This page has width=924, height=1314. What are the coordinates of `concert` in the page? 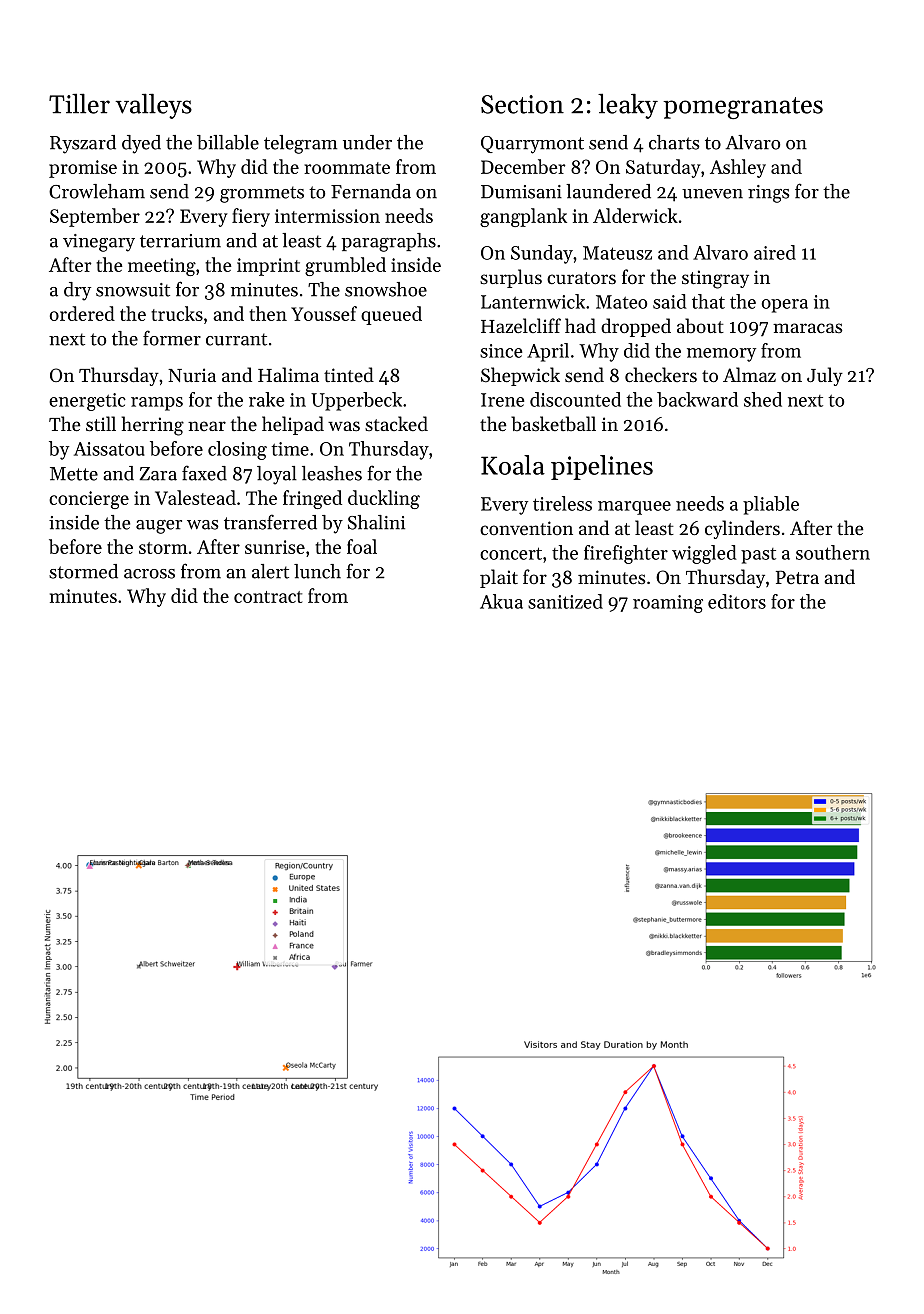 It's located at (511, 553).
